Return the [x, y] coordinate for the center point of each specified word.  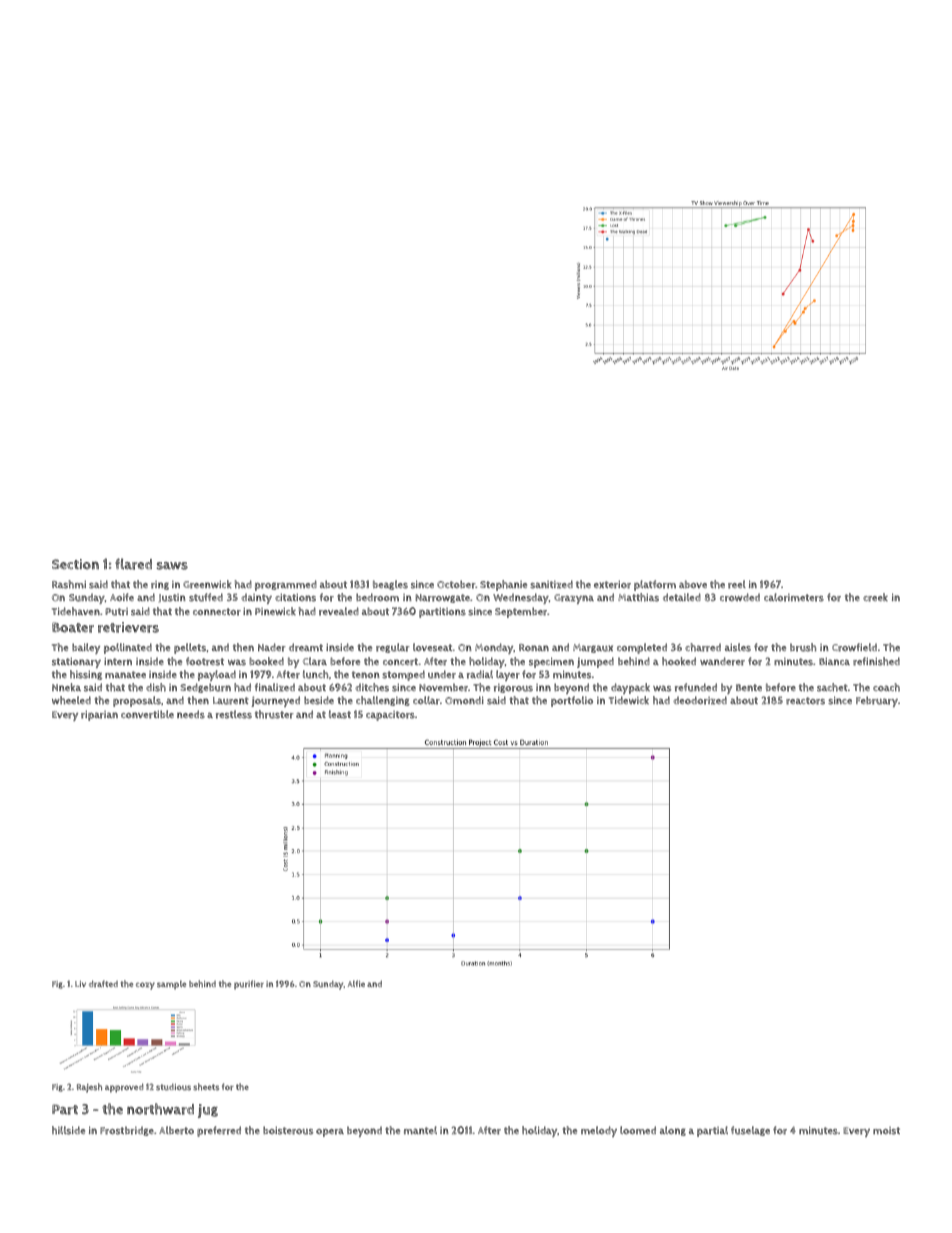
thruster [274, 714]
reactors [805, 701]
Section [75, 564]
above [693, 584]
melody [599, 1131]
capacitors [390, 716]
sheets [206, 1087]
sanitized [551, 584]
